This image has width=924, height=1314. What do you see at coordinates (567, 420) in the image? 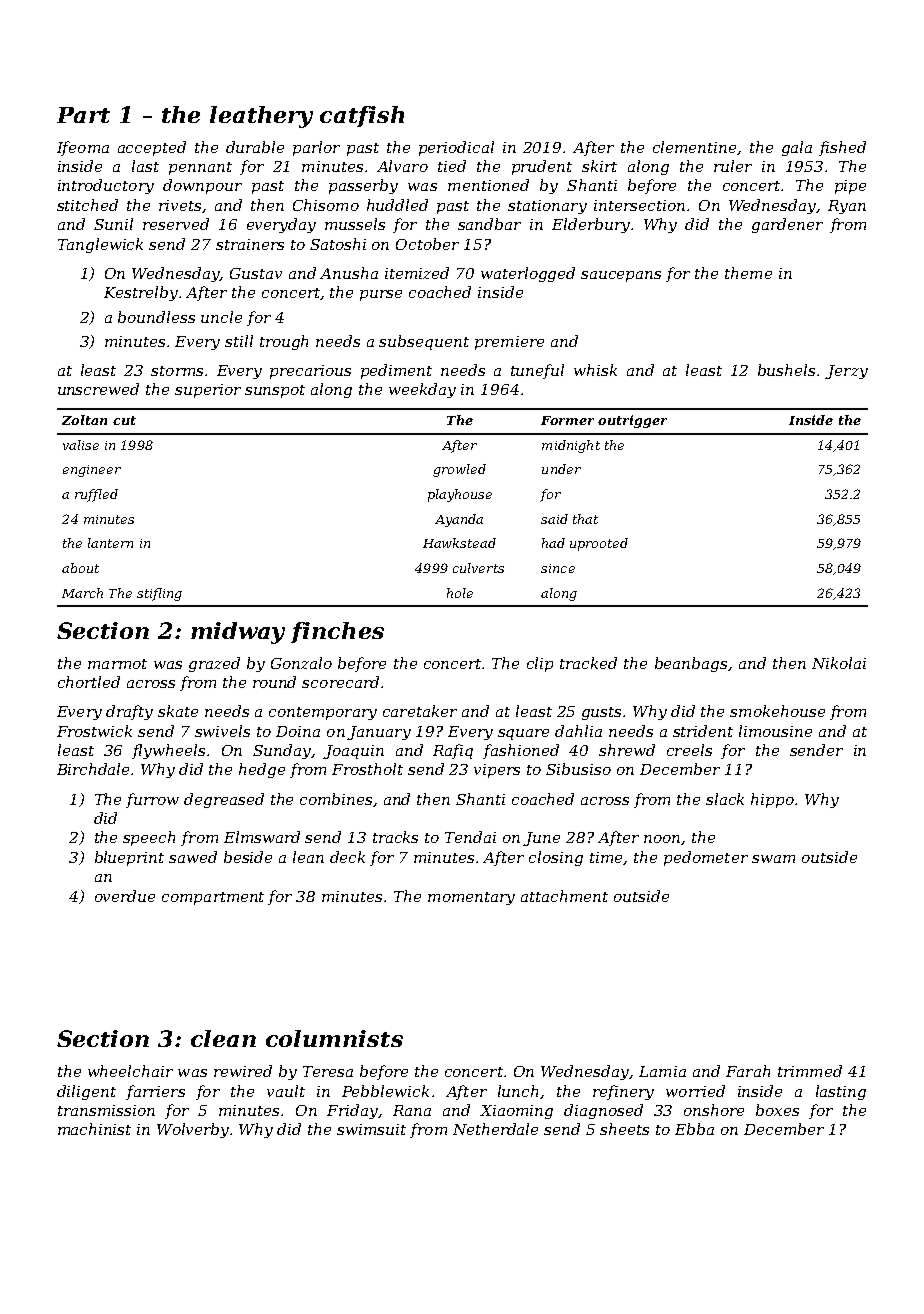
I see `Former` at bounding box center [567, 420].
